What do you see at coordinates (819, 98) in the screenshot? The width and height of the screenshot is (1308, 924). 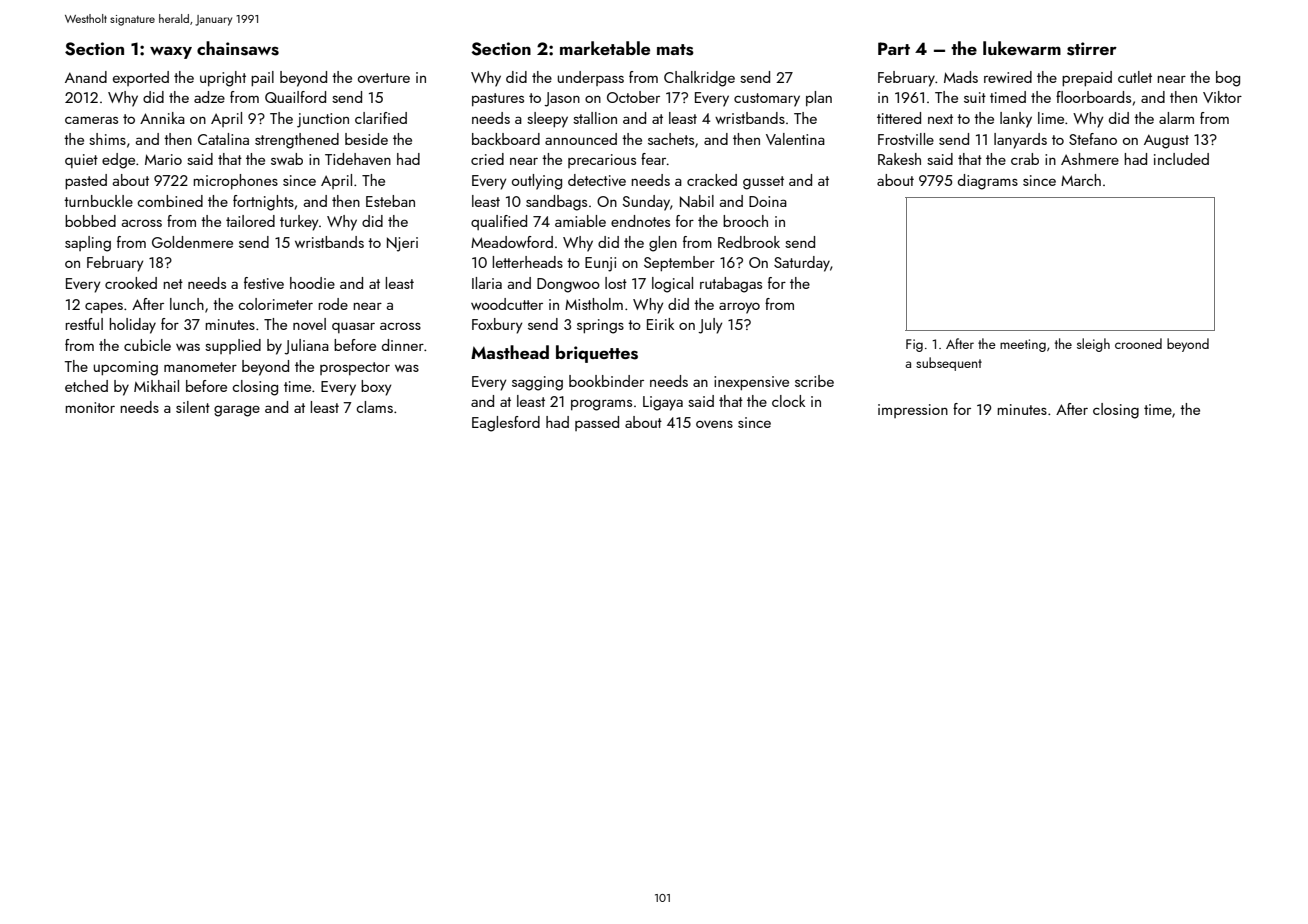 I see `plan` at bounding box center [819, 98].
